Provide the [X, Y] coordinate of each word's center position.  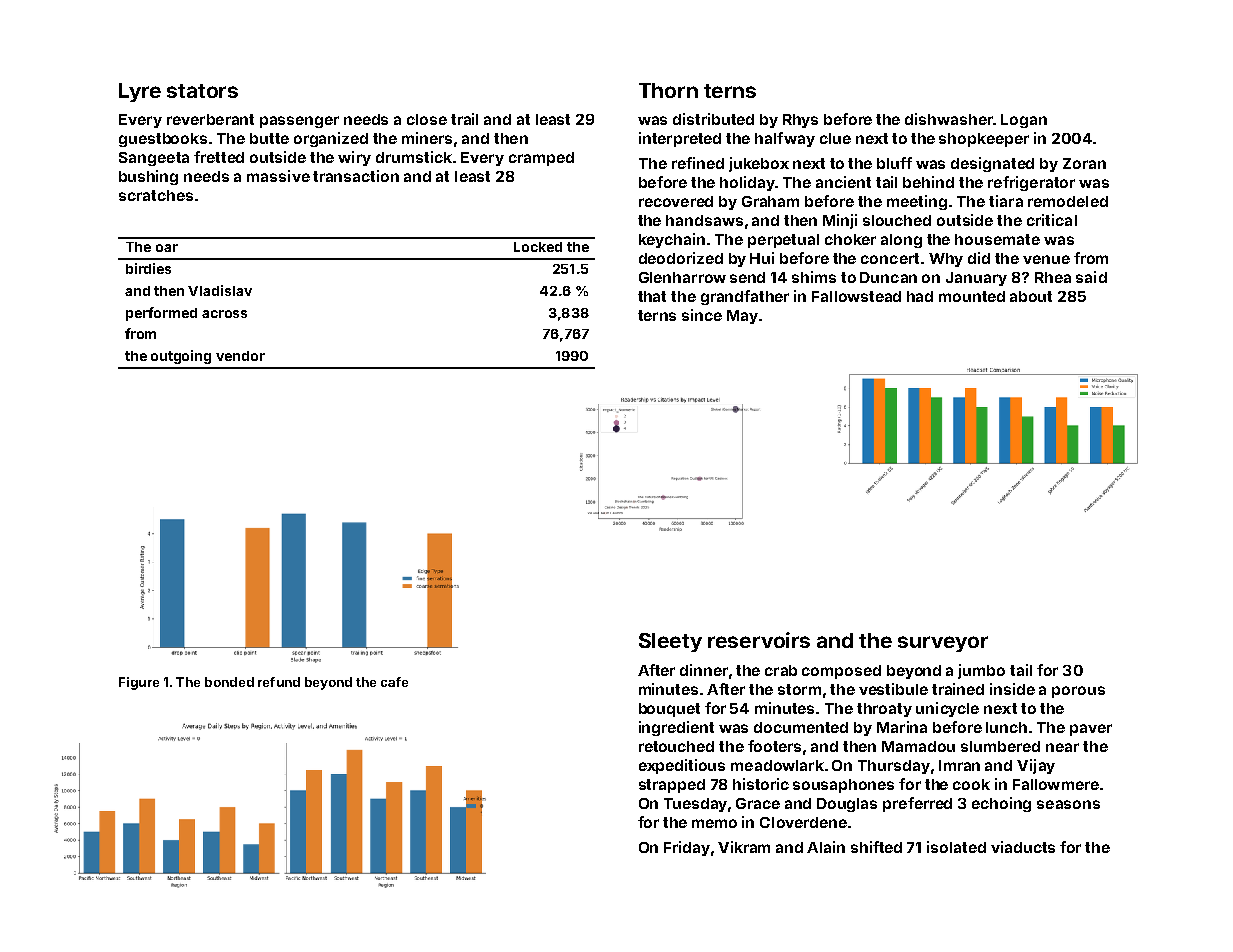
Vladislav [220, 290]
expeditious [682, 766]
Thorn [668, 90]
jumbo [981, 671]
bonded [229, 682]
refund [279, 682]
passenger [299, 122]
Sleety [670, 642]
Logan [1024, 121]
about [1031, 296]
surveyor [943, 644]
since [702, 315]
